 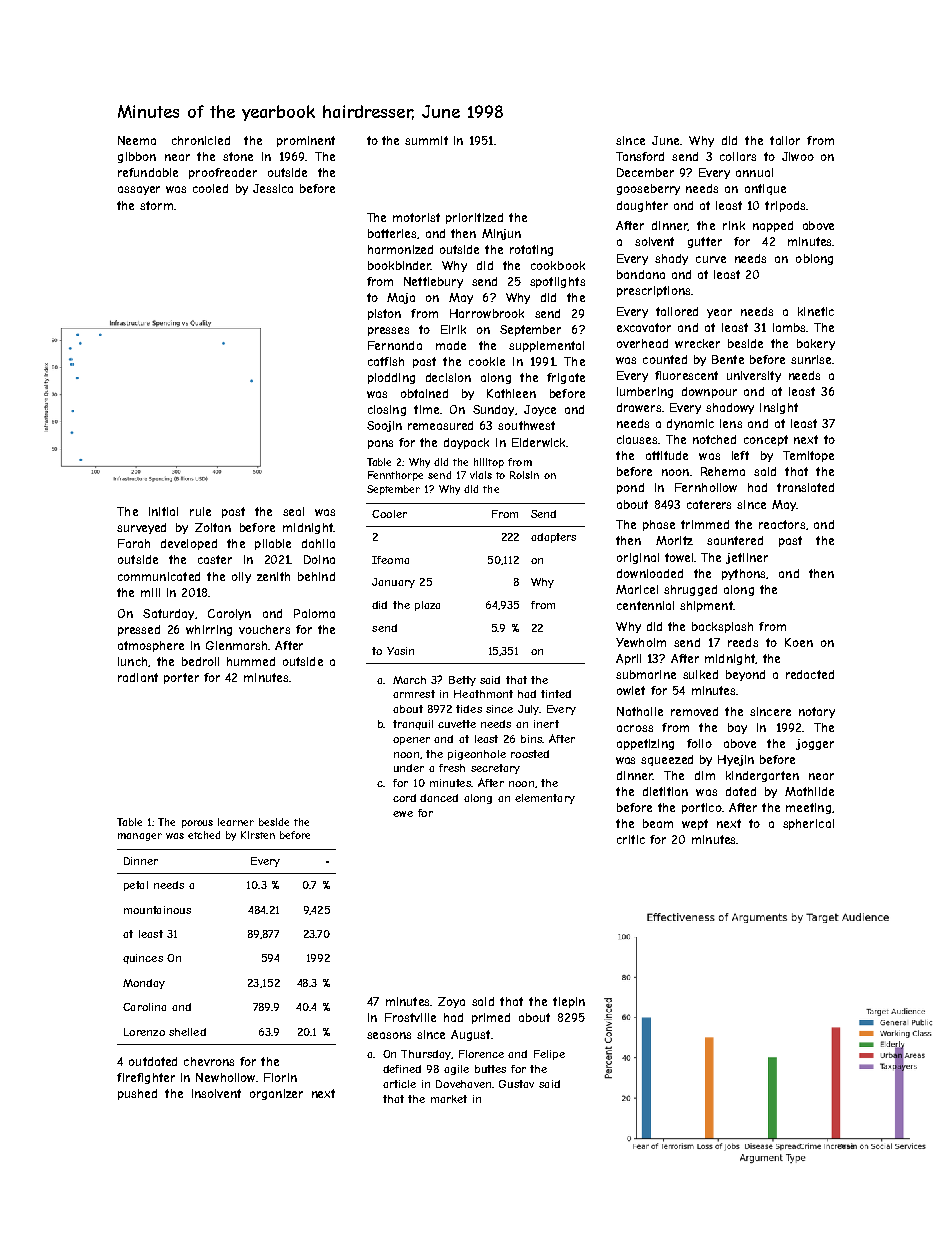 What do you see at coordinates (439, 798) in the image?
I see `danced` at bounding box center [439, 798].
